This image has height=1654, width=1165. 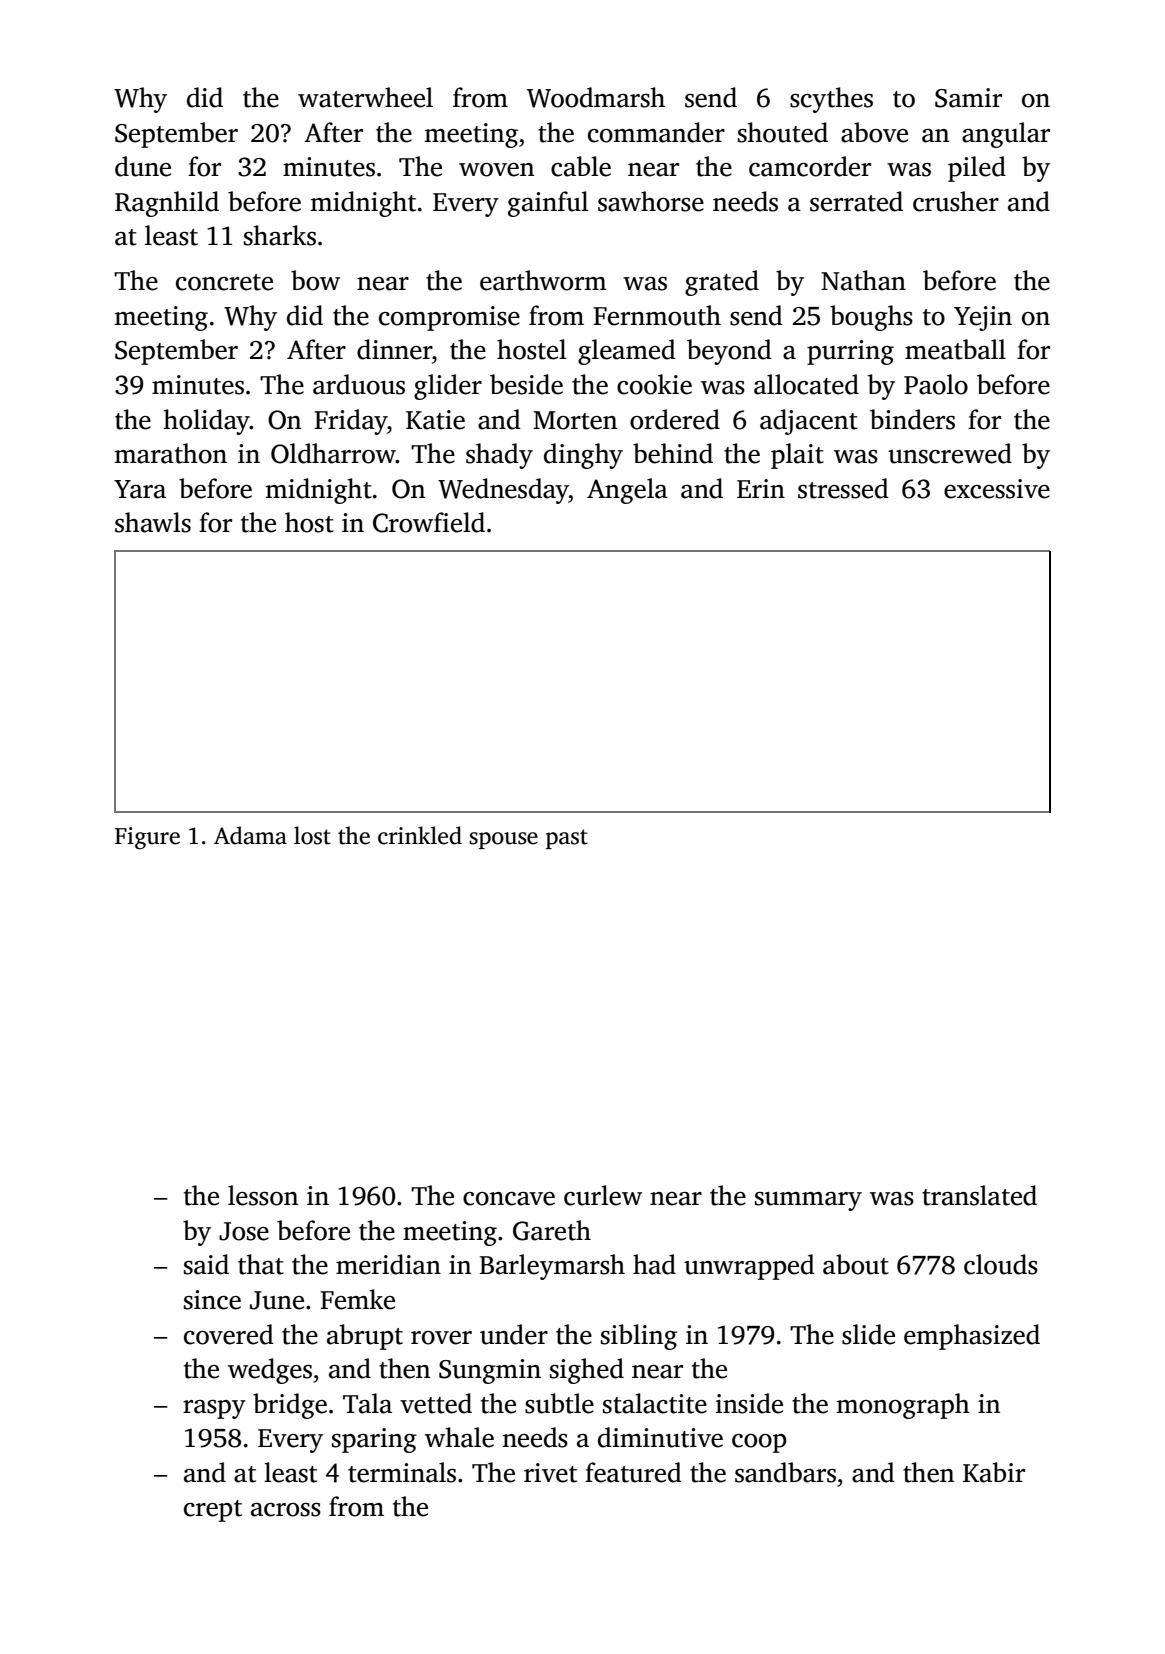 I want to click on Kabir, so click(x=994, y=1472).
